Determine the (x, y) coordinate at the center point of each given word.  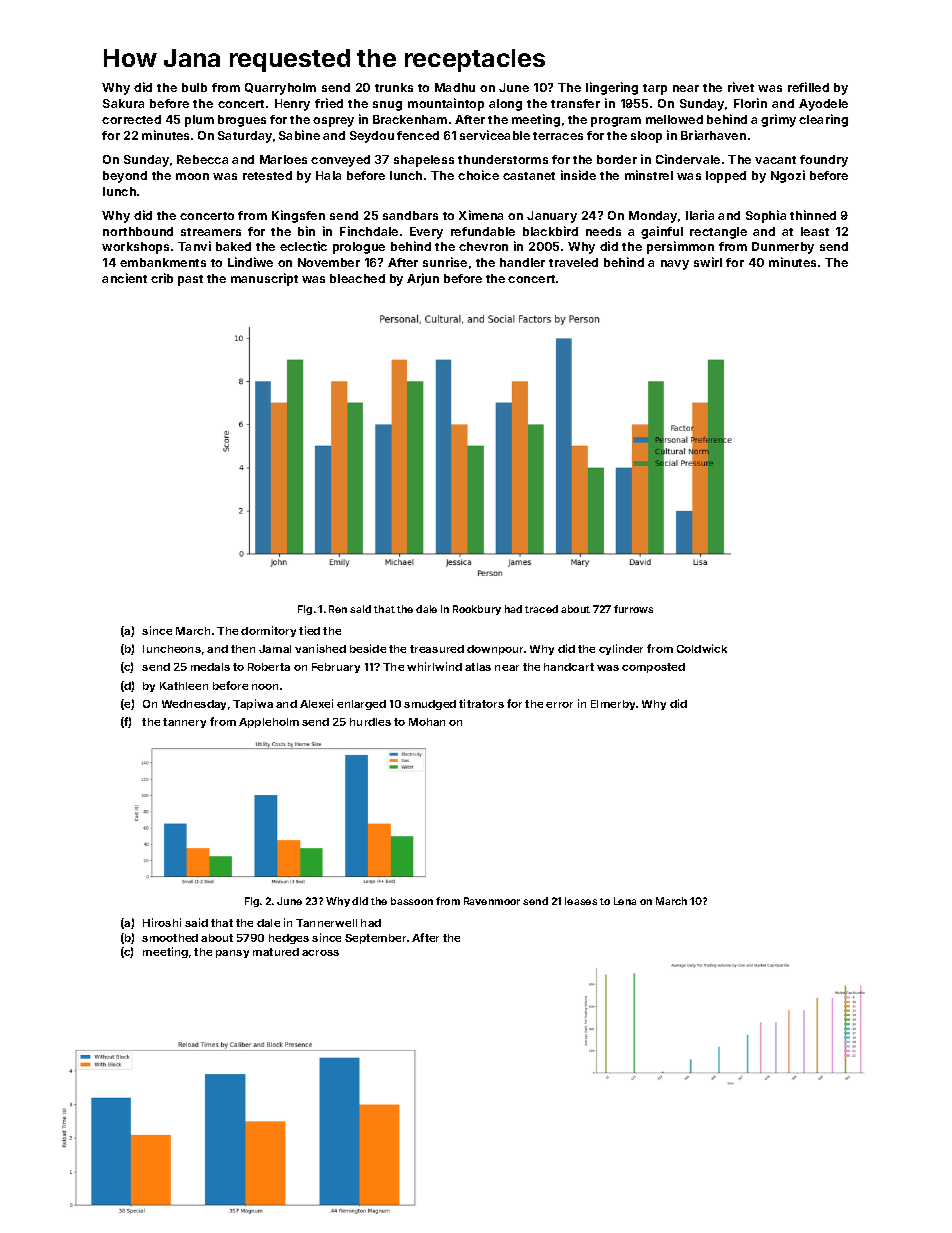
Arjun (423, 279)
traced (541, 609)
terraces (558, 136)
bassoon (412, 901)
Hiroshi (162, 922)
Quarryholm (280, 89)
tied (309, 630)
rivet (741, 87)
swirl (708, 262)
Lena (625, 901)
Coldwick (702, 648)
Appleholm (269, 723)
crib (162, 278)
